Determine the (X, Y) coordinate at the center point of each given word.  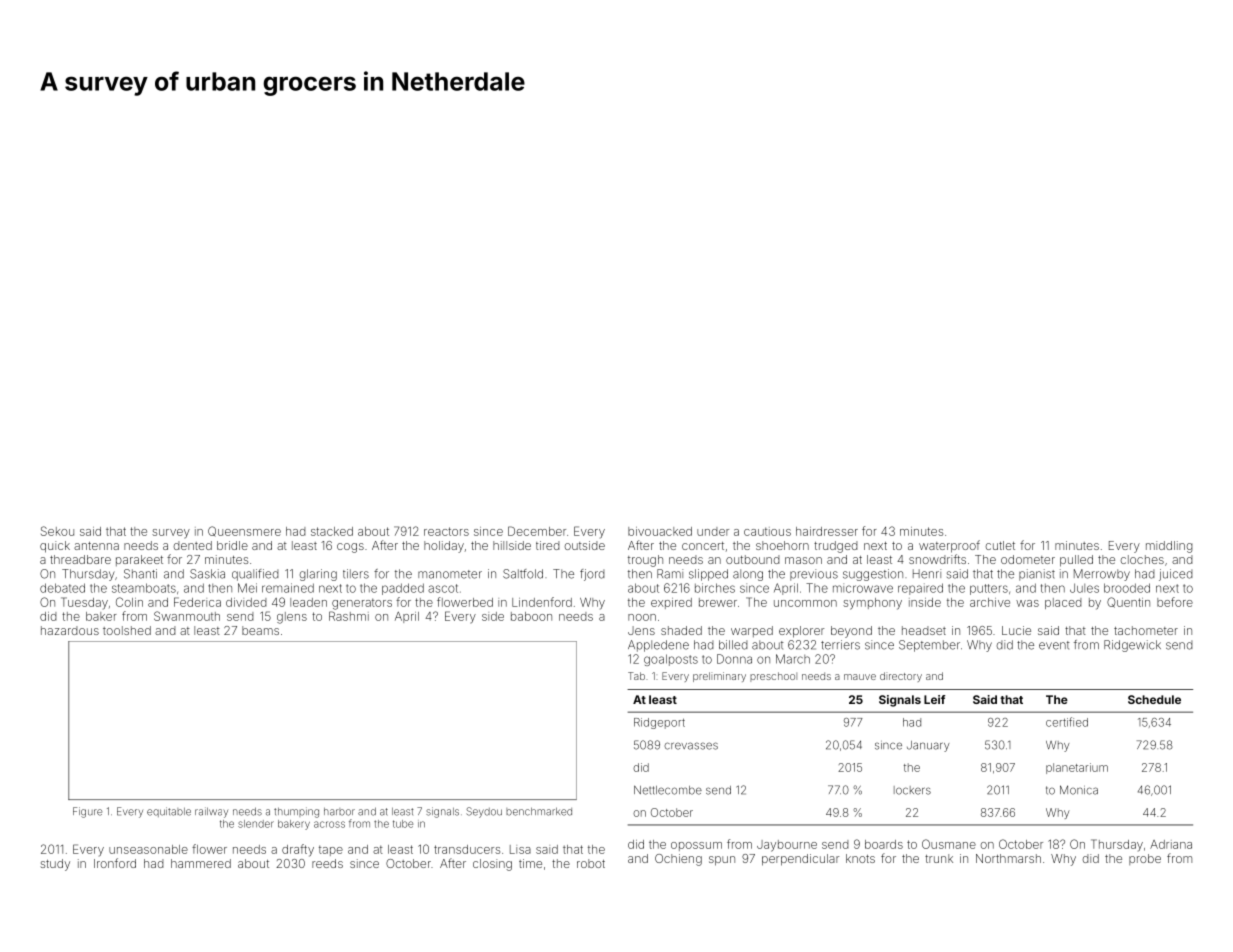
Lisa (520, 849)
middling (1169, 547)
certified (1067, 722)
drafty (298, 850)
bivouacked (660, 531)
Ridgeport (659, 723)
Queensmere (244, 531)
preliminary (719, 677)
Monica (1079, 790)
